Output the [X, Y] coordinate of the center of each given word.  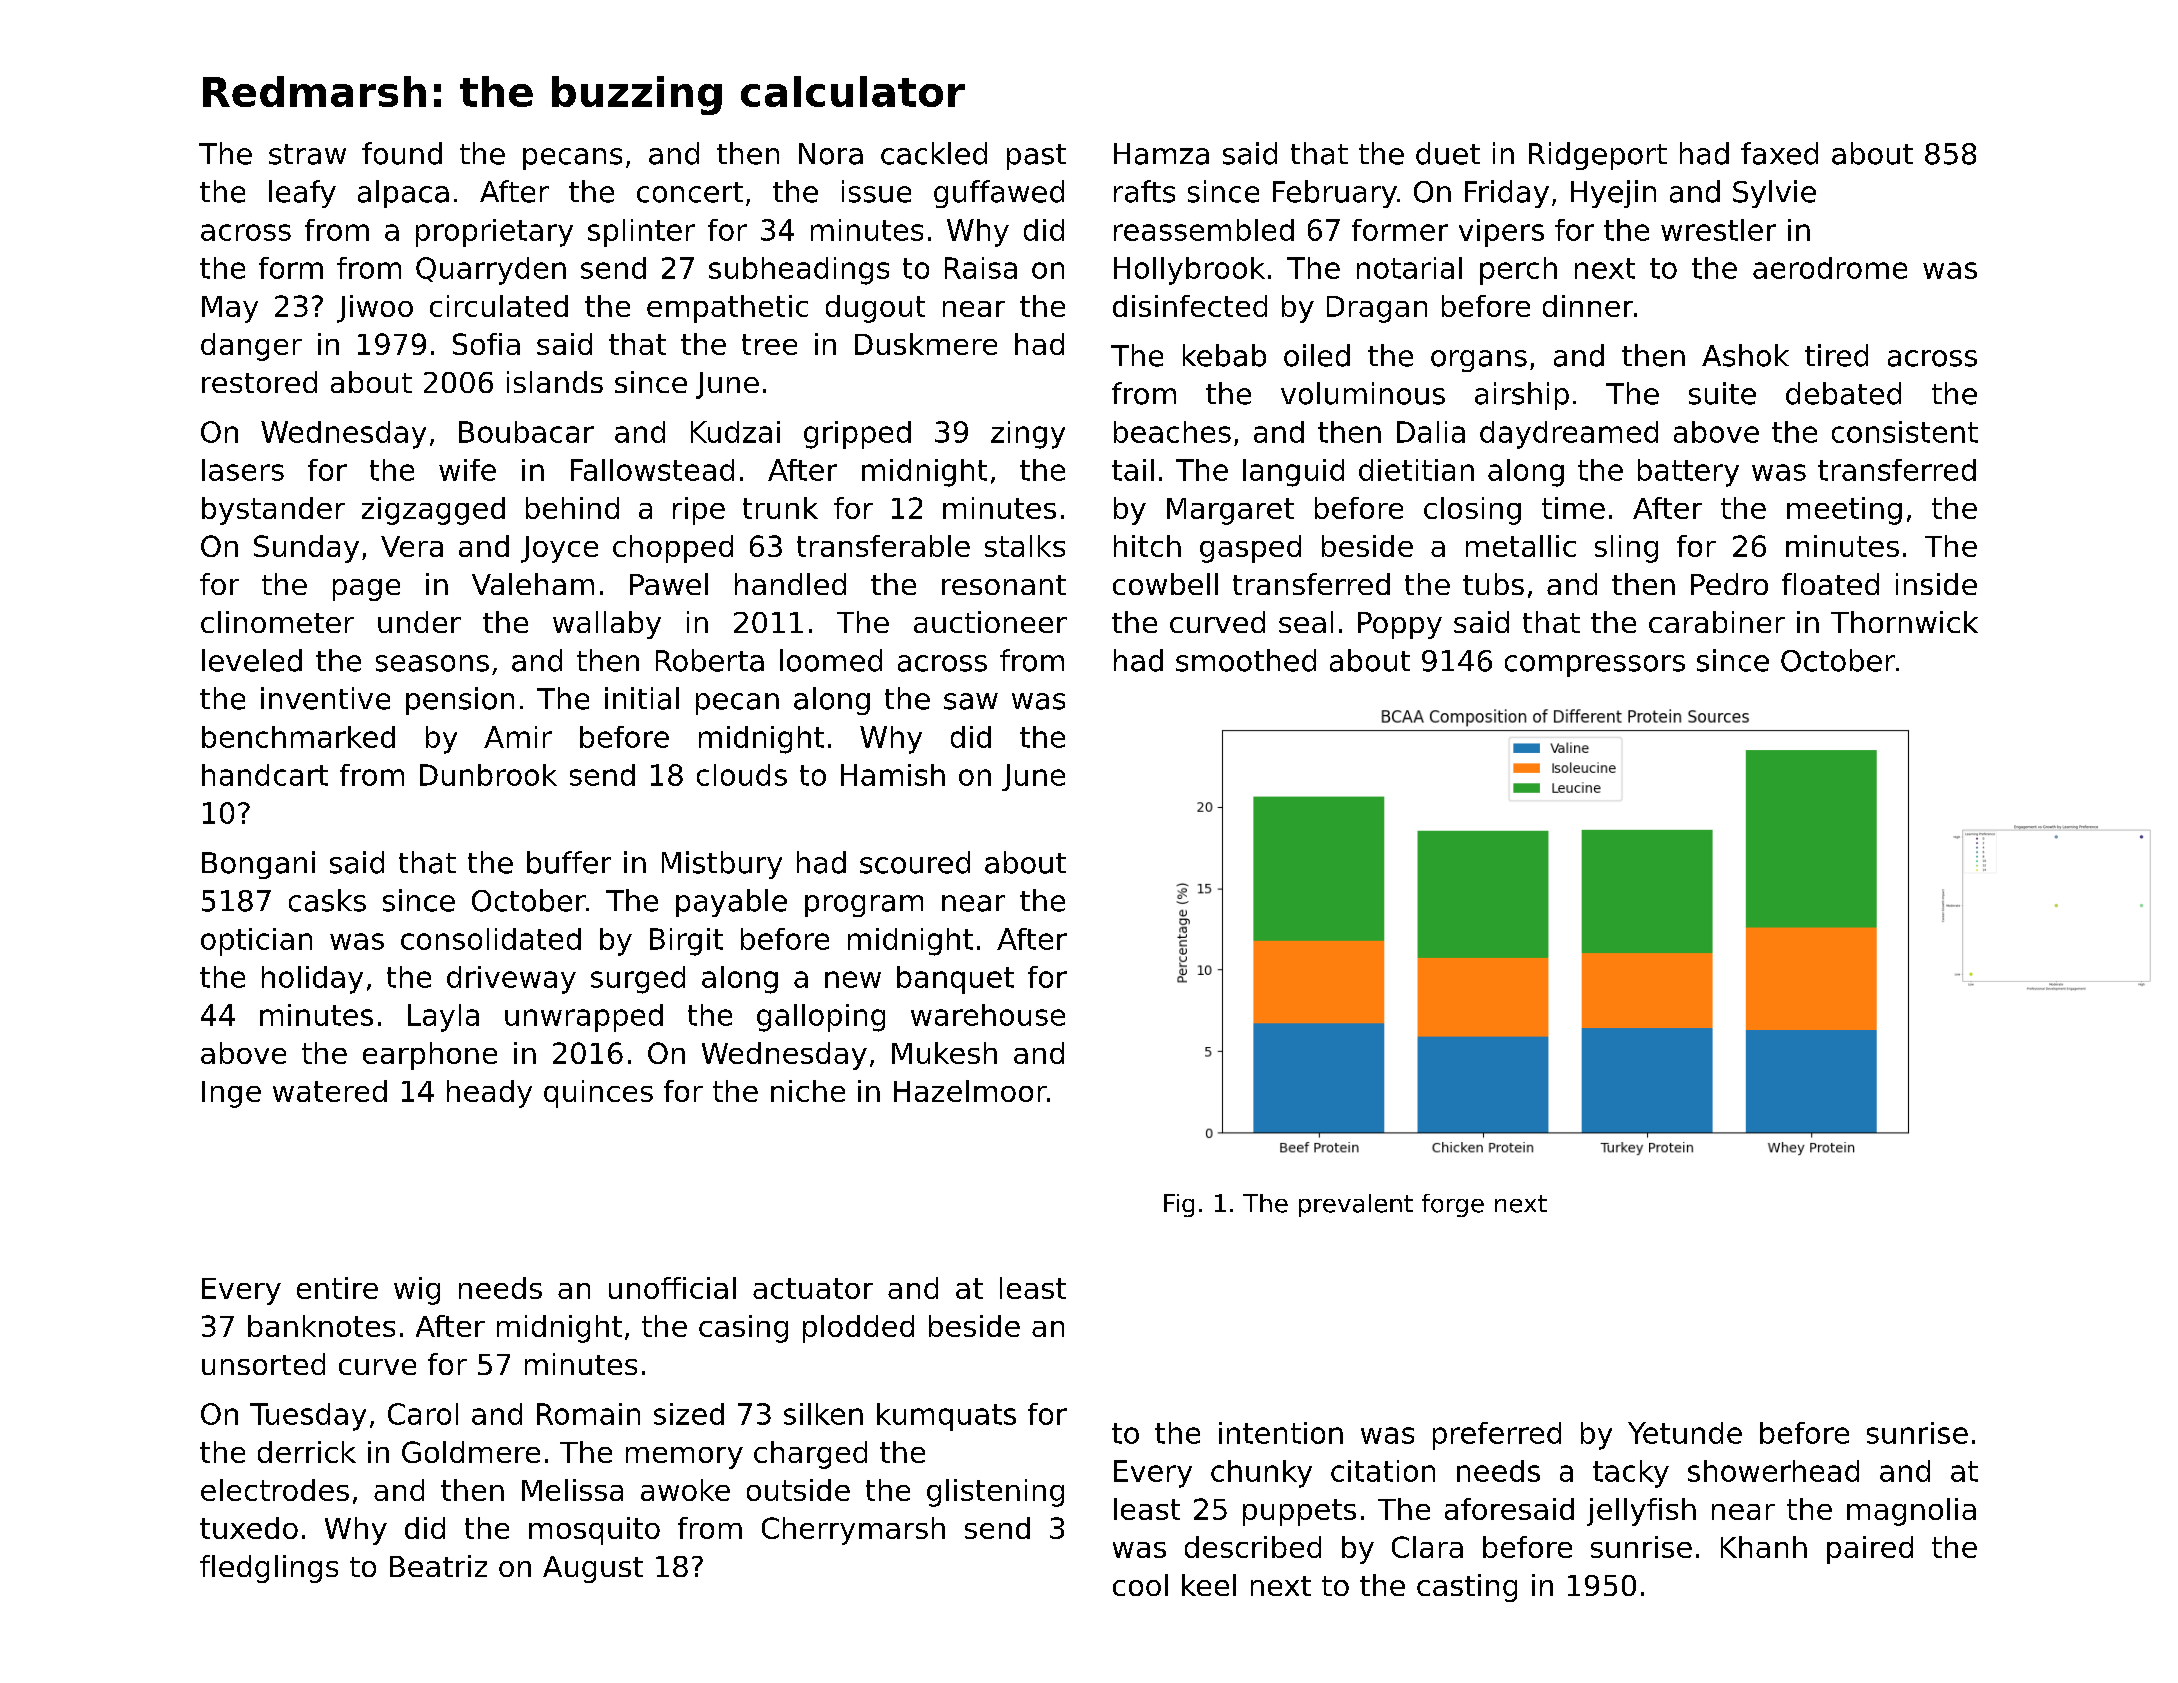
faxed [1779, 153]
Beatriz [438, 1566]
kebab [1224, 355]
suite [1722, 393]
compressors [1595, 666]
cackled [934, 153]
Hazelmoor [970, 1091]
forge [1453, 1205]
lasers [243, 470]
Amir [518, 737]
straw [307, 154]
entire [337, 1288]
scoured [915, 862]
